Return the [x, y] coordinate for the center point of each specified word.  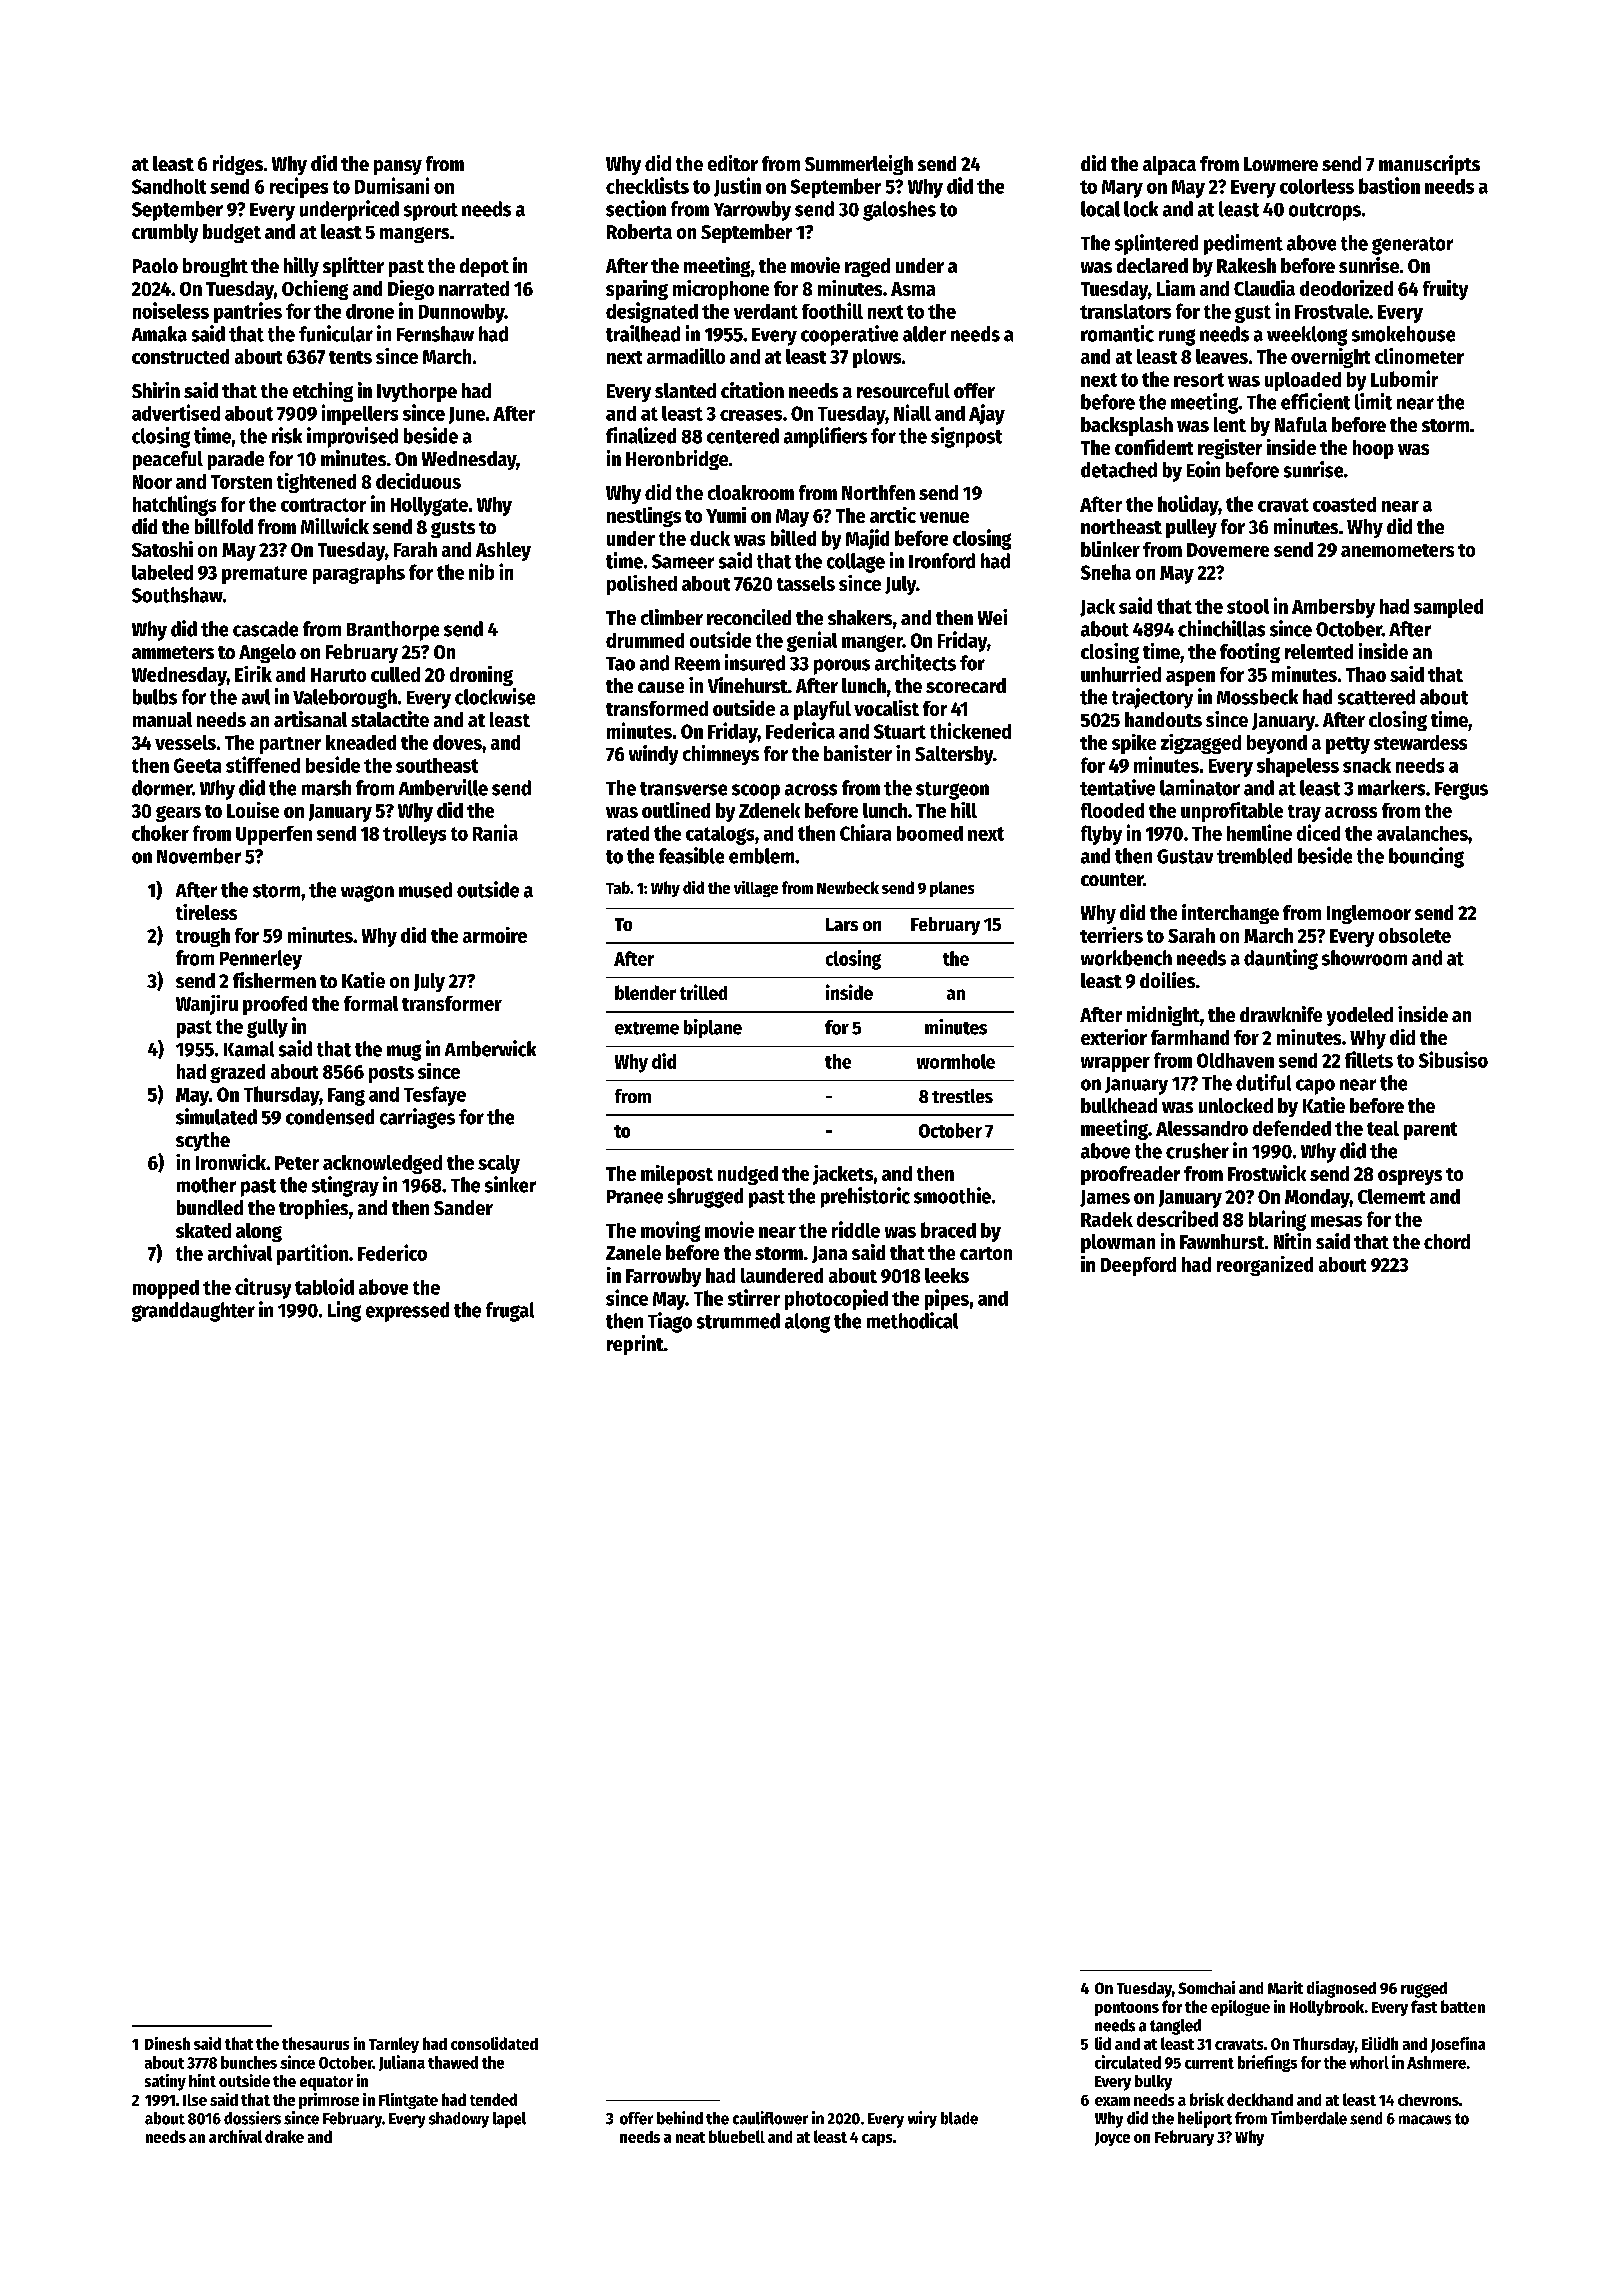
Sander [463, 1207]
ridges [238, 165]
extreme [647, 1028]
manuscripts [1429, 165]
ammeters [173, 652]
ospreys [1410, 1177]
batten [1463, 2006]
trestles [962, 1096]
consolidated [494, 2043]
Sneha [1106, 572]
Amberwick [490, 1048]
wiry [922, 2119]
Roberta [639, 231]
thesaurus [315, 2043]
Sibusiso [1453, 1059]
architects [915, 662]
